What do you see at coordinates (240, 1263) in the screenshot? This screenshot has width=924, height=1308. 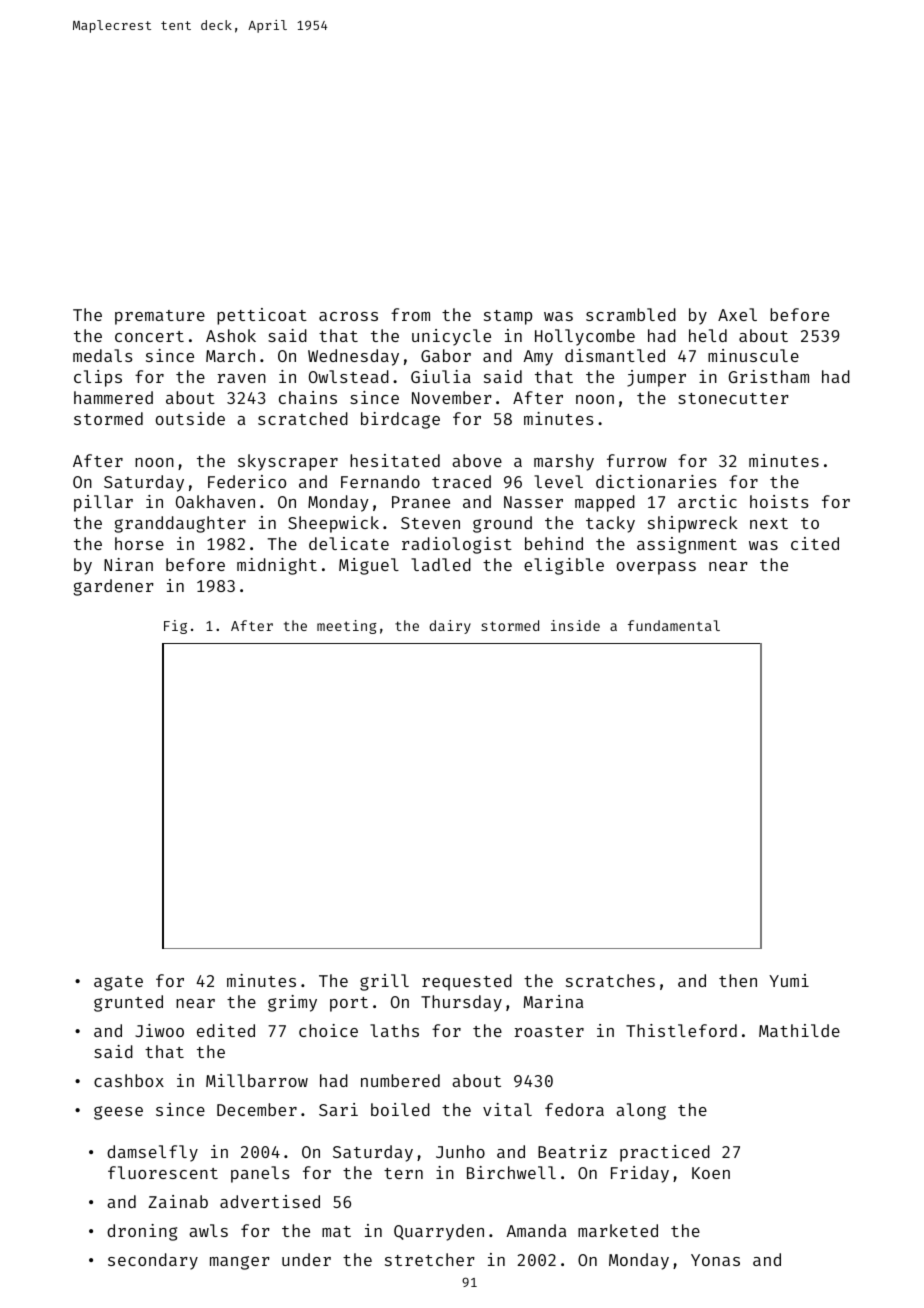 I see `manger` at bounding box center [240, 1263].
